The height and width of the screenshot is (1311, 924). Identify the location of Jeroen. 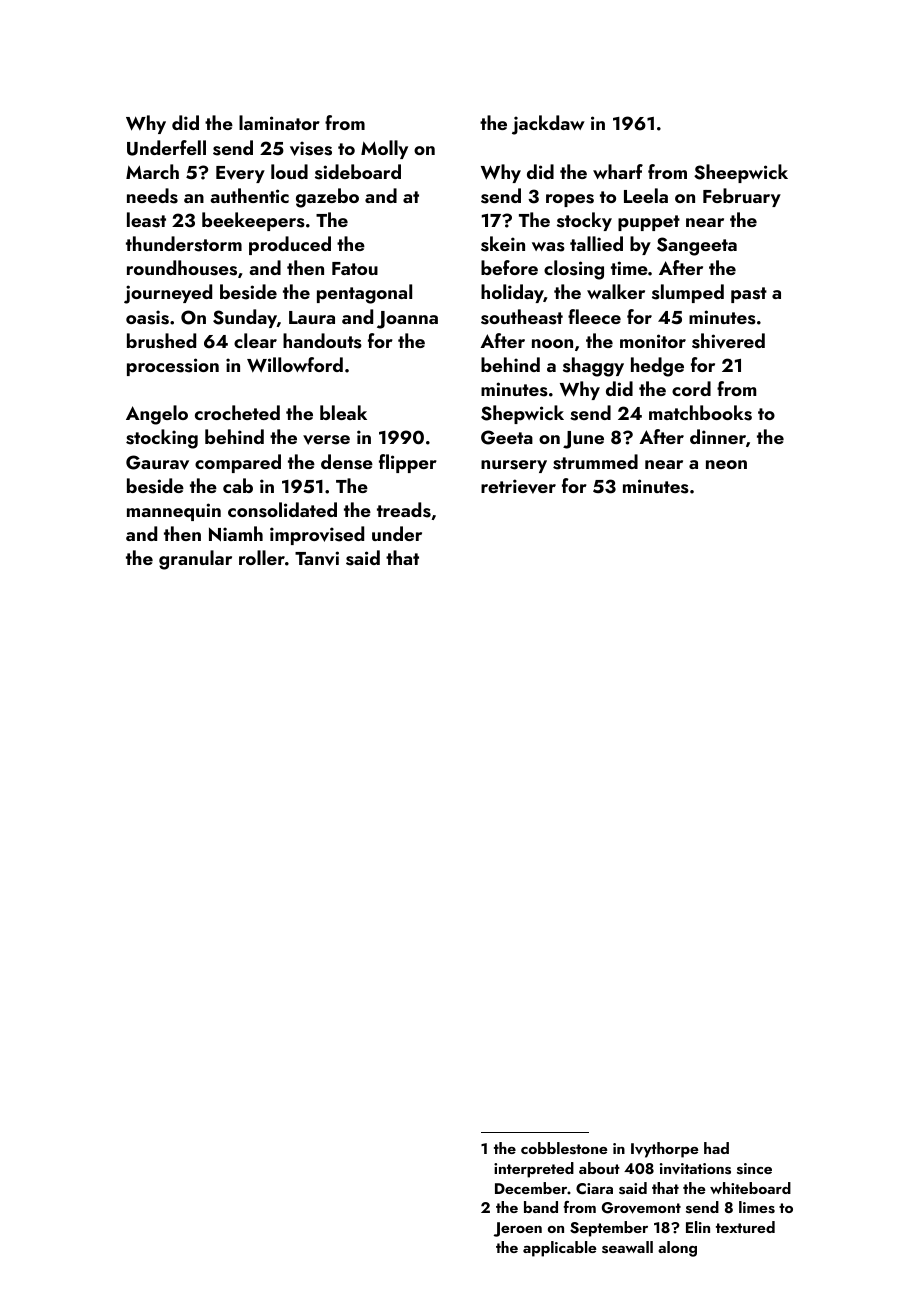
(518, 1229).
